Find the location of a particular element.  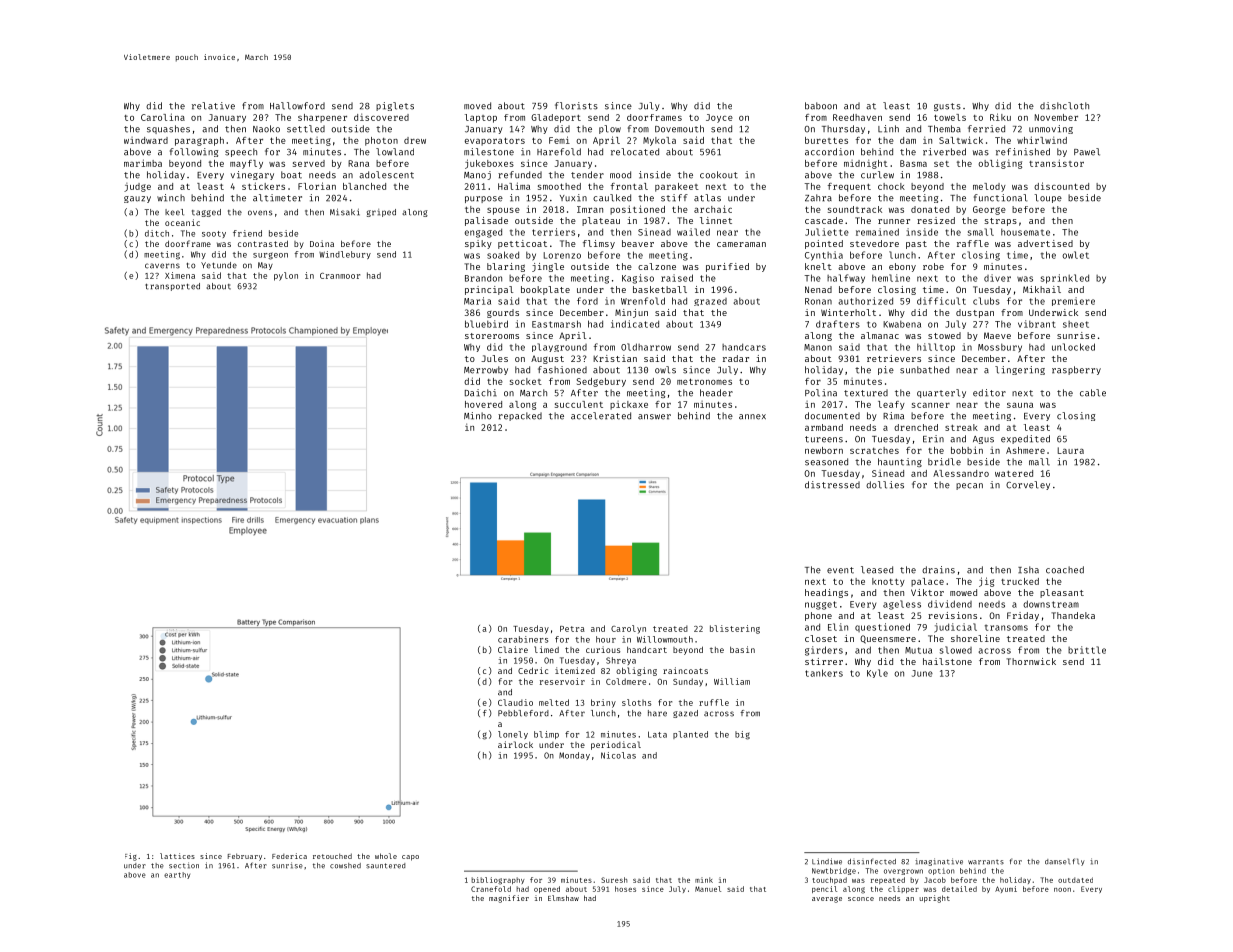

accelerated is located at coordinates (601, 416).
